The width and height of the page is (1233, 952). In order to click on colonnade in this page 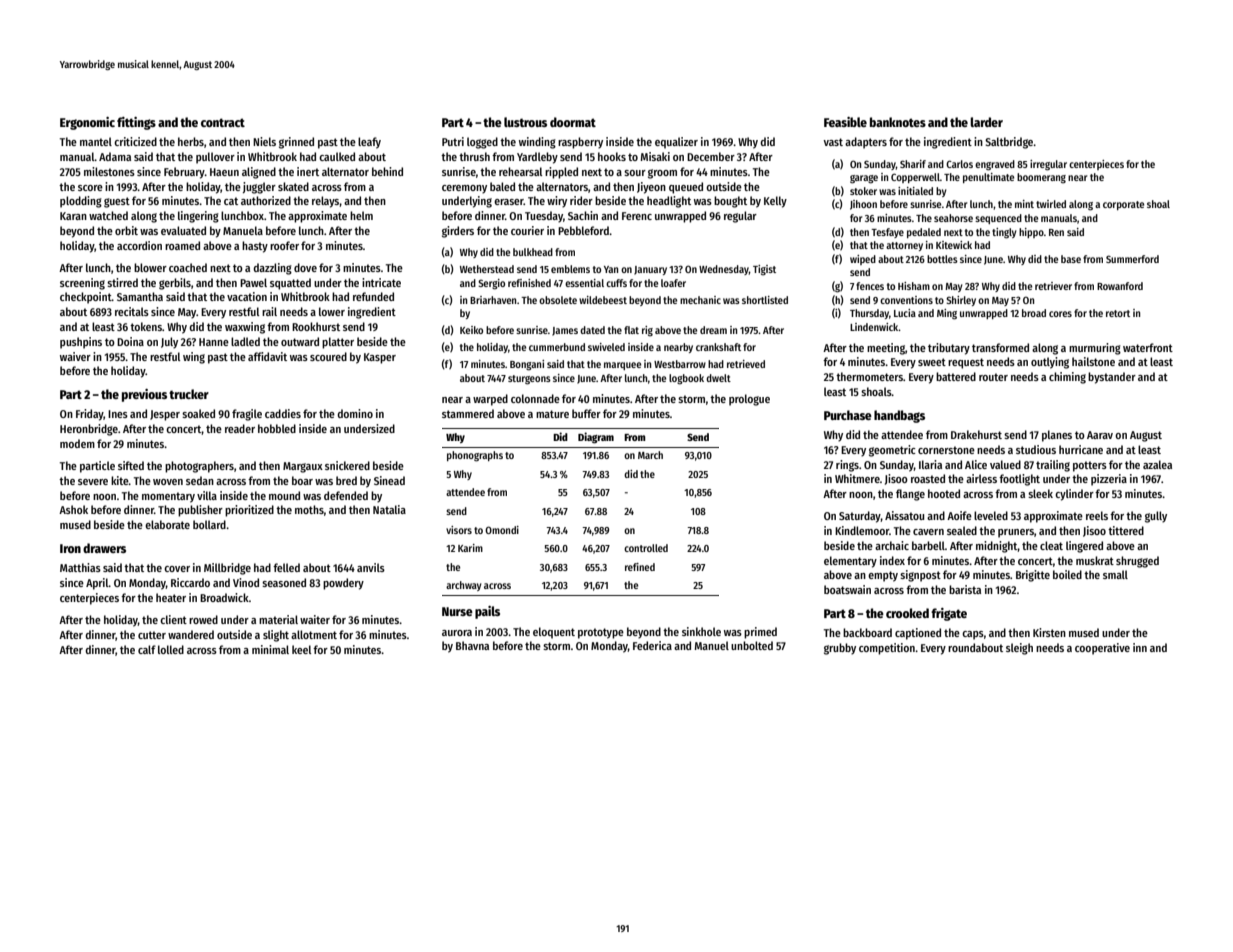, I will do `click(535, 398)`.
